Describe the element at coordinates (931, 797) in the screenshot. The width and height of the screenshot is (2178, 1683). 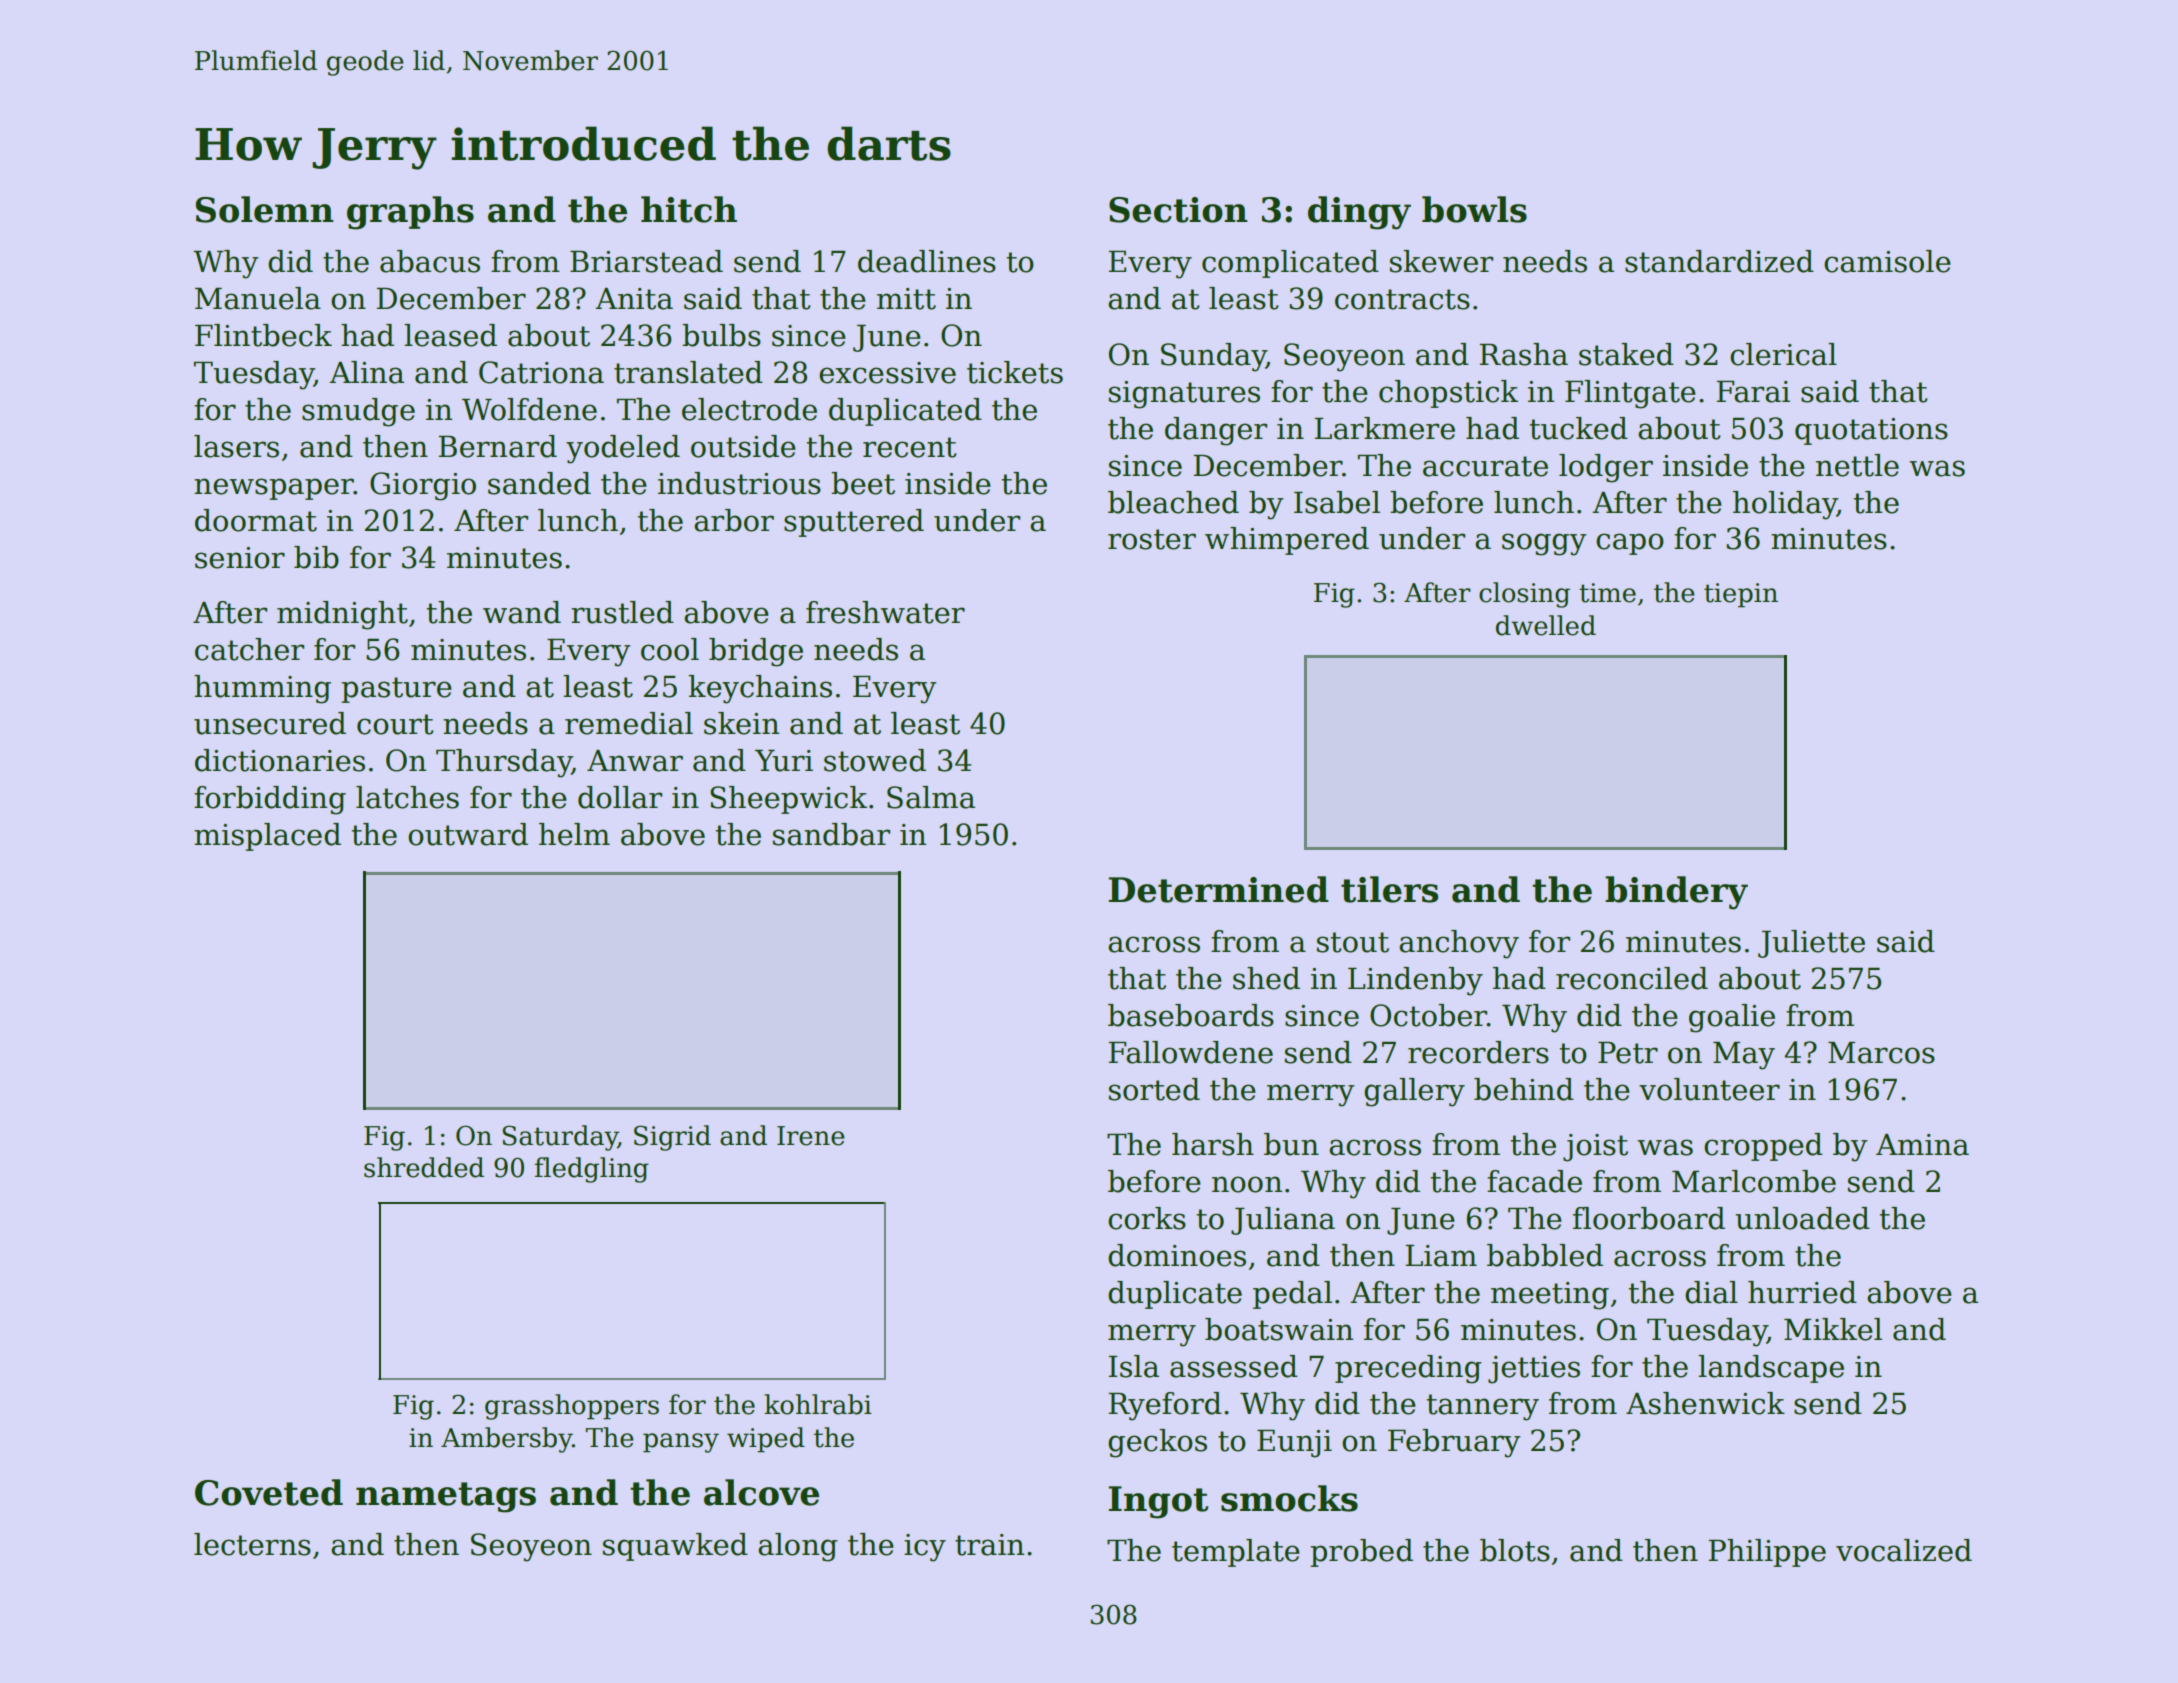
I see `Salma` at that location.
